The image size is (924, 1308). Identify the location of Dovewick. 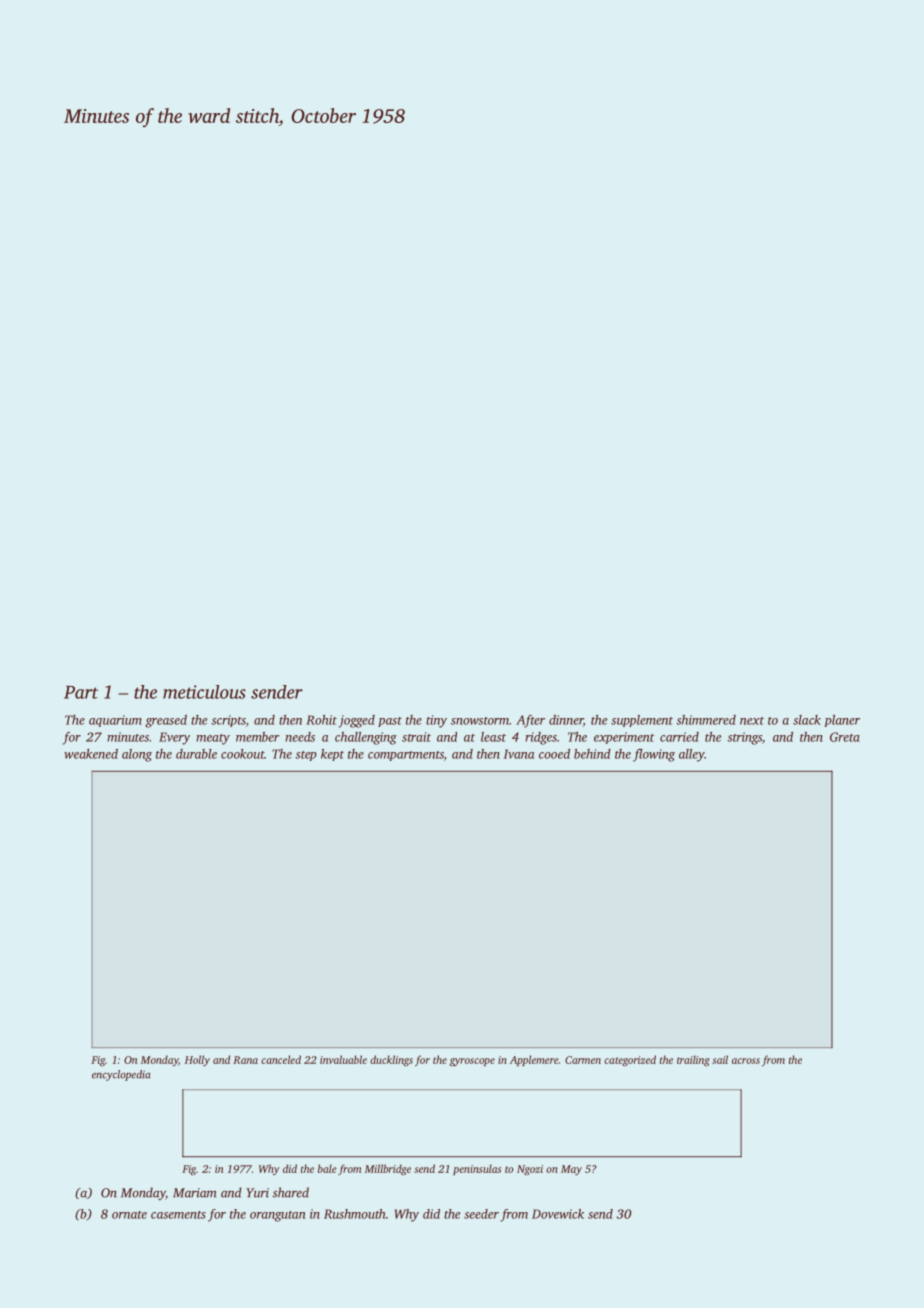
(558, 1214).
